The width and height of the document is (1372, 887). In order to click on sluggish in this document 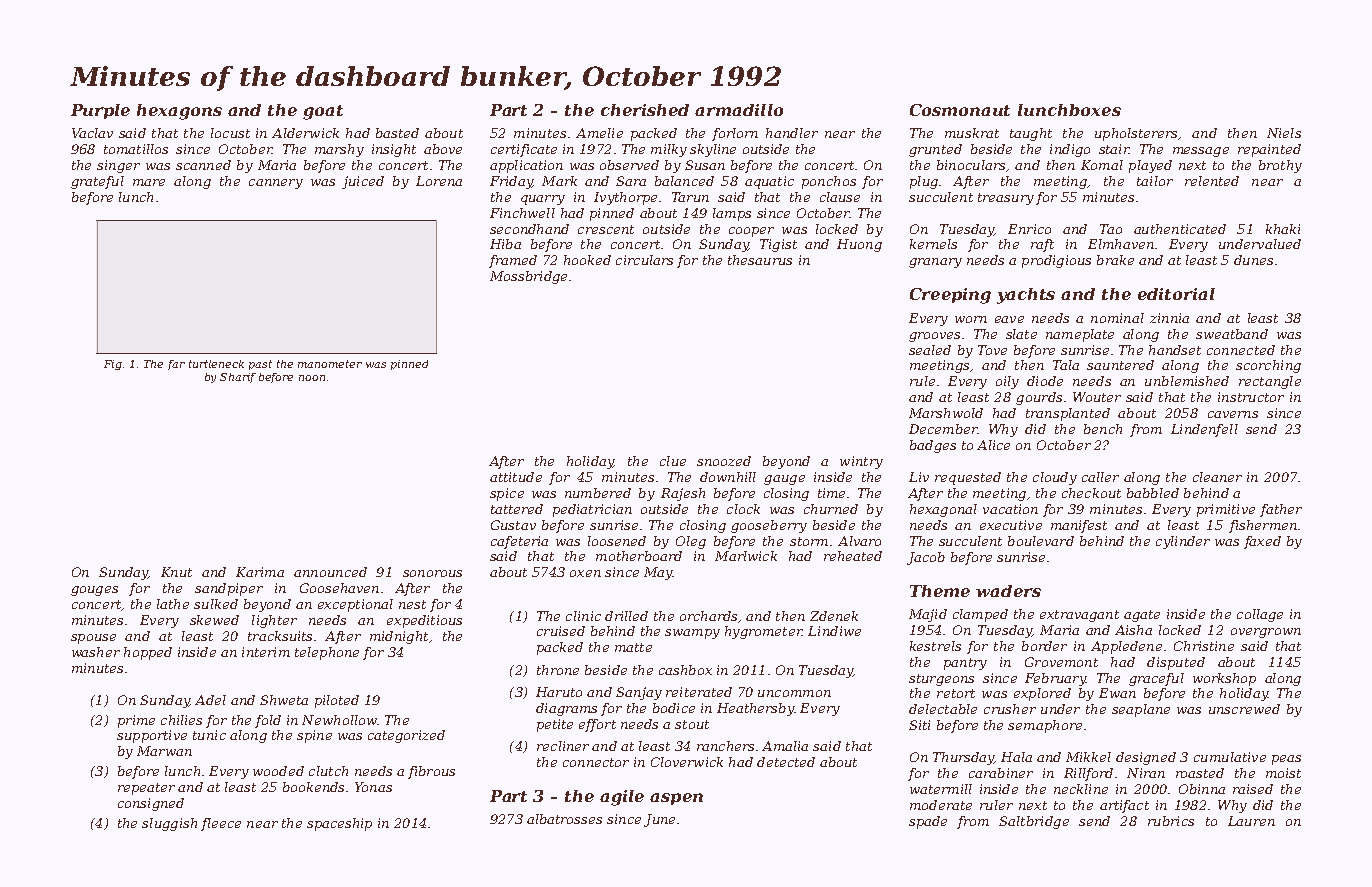, I will do `click(169, 824)`.
